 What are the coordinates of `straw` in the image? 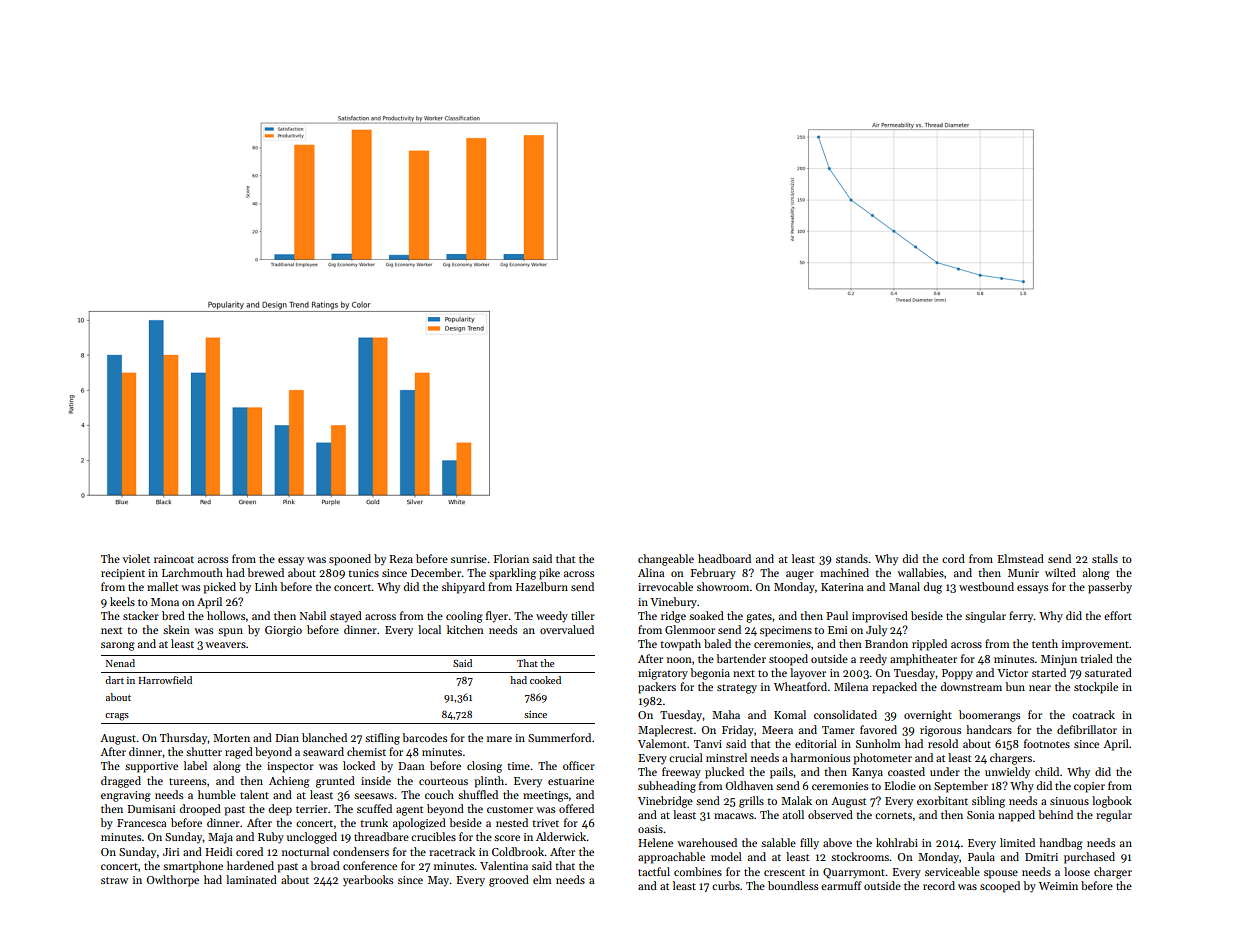 It's located at (114, 880).
